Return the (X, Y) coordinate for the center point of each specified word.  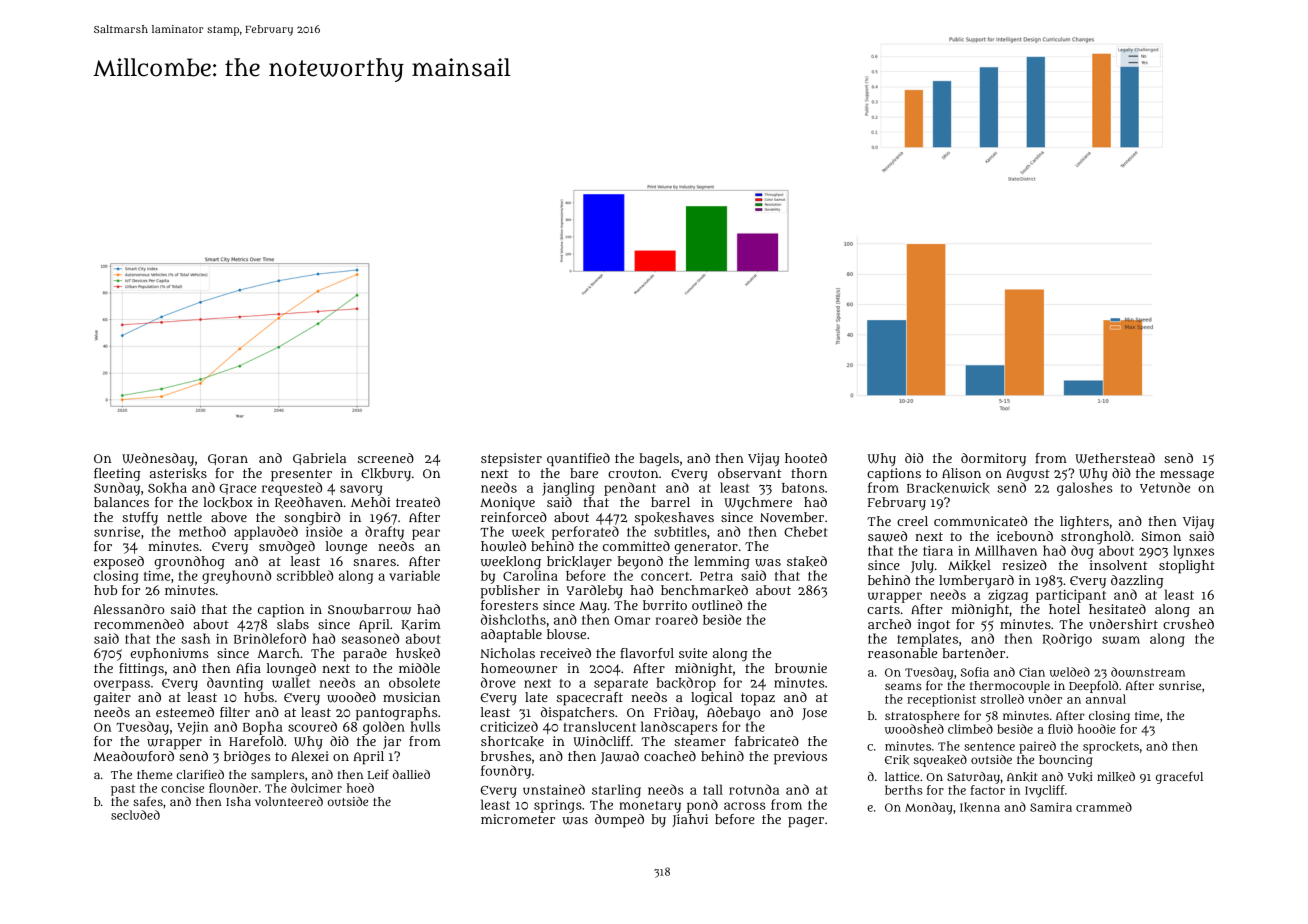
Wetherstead (1115, 458)
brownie (801, 668)
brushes (506, 756)
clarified (200, 774)
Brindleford (270, 638)
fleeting (117, 475)
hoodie (1097, 729)
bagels (659, 460)
